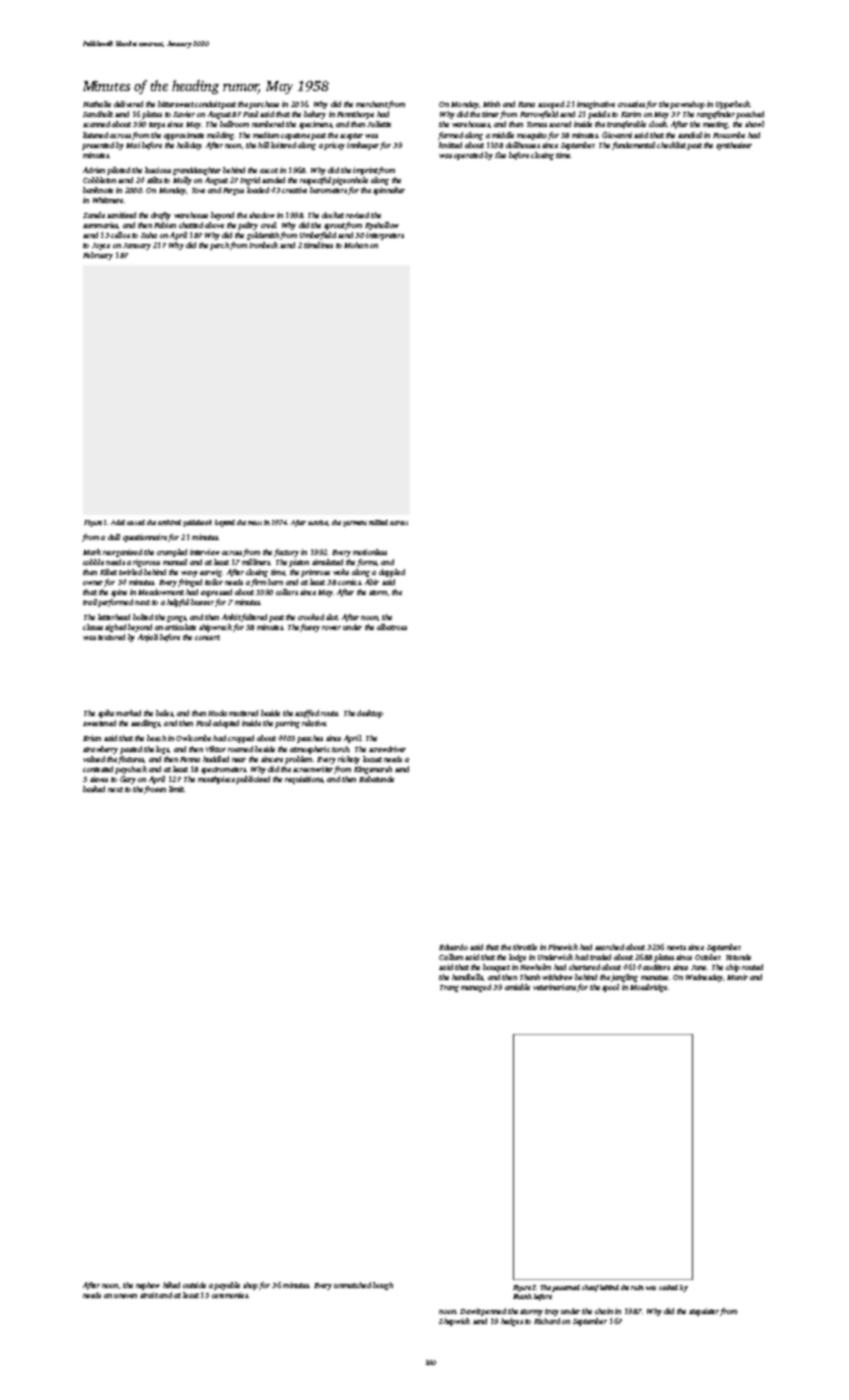  What do you see at coordinates (372, 104) in the screenshot?
I see `merchant` at bounding box center [372, 104].
